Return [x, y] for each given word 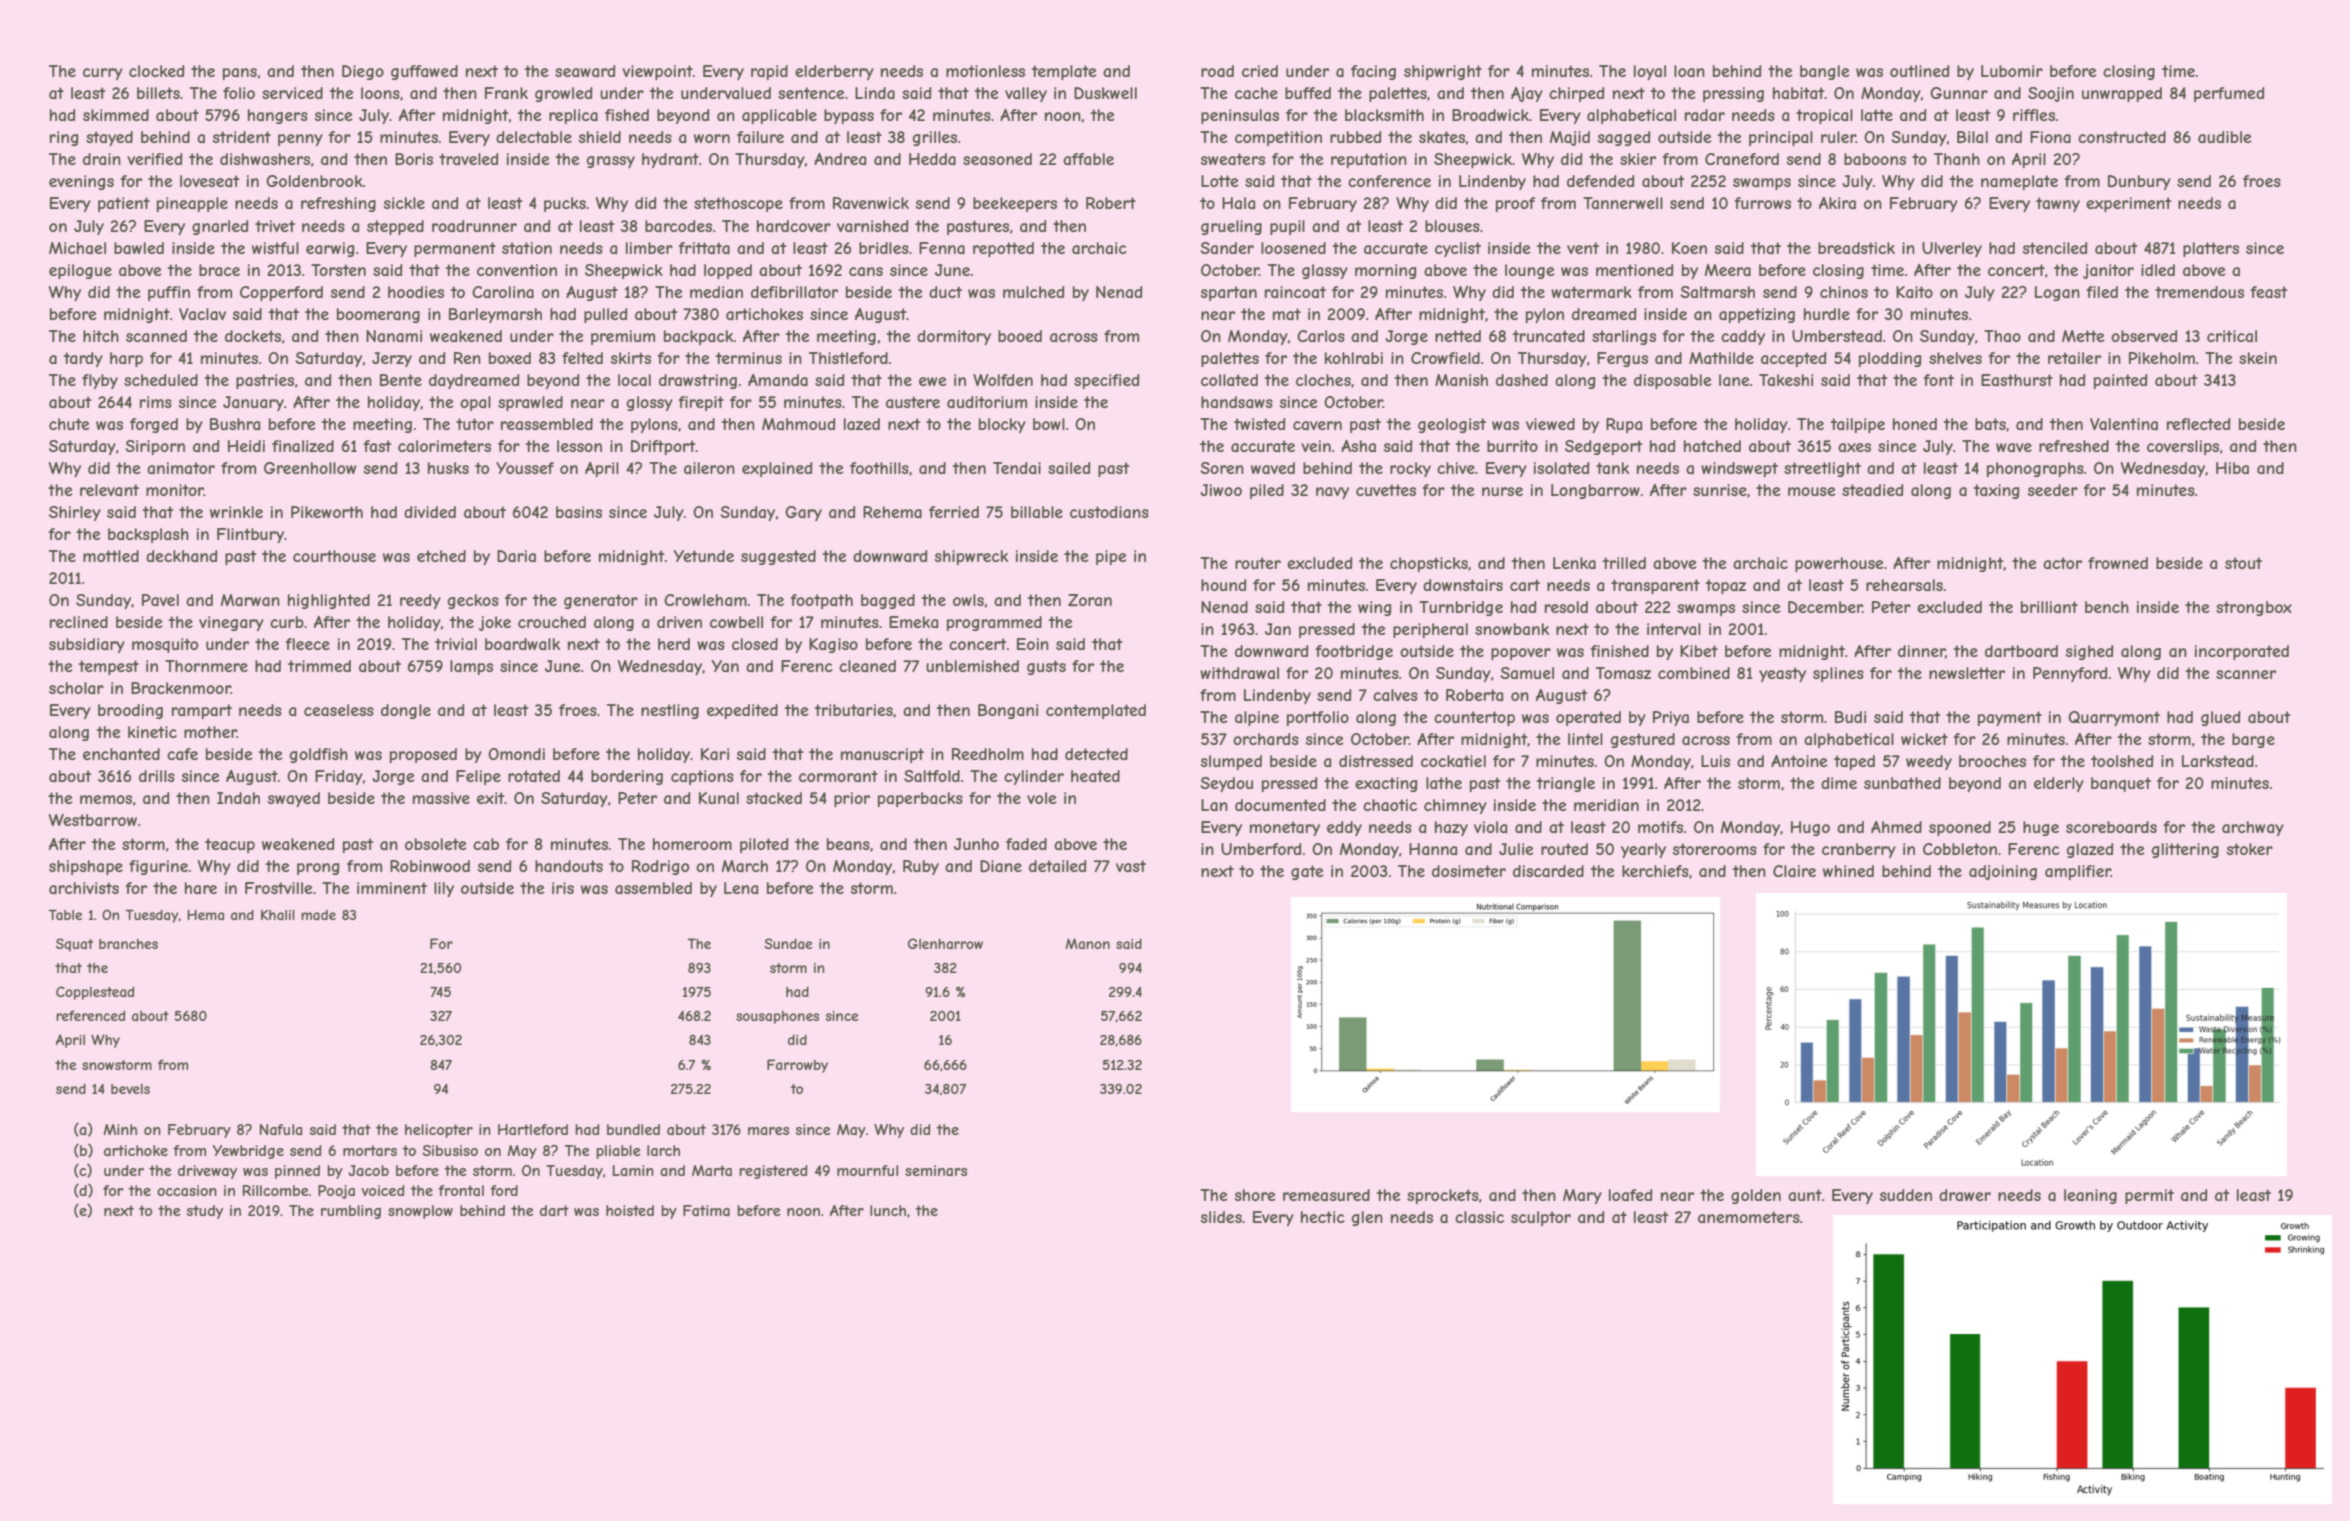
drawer [1965, 1195]
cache [1256, 93]
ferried [954, 512]
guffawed [424, 72]
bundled [633, 1129]
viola [1490, 827]
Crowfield [1445, 358]
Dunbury [2139, 182]
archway [2253, 828]
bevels [130, 1089]
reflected [2199, 424]
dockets [253, 336]
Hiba [2232, 468]
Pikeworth [327, 512]
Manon [1087, 943]
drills [157, 776]
